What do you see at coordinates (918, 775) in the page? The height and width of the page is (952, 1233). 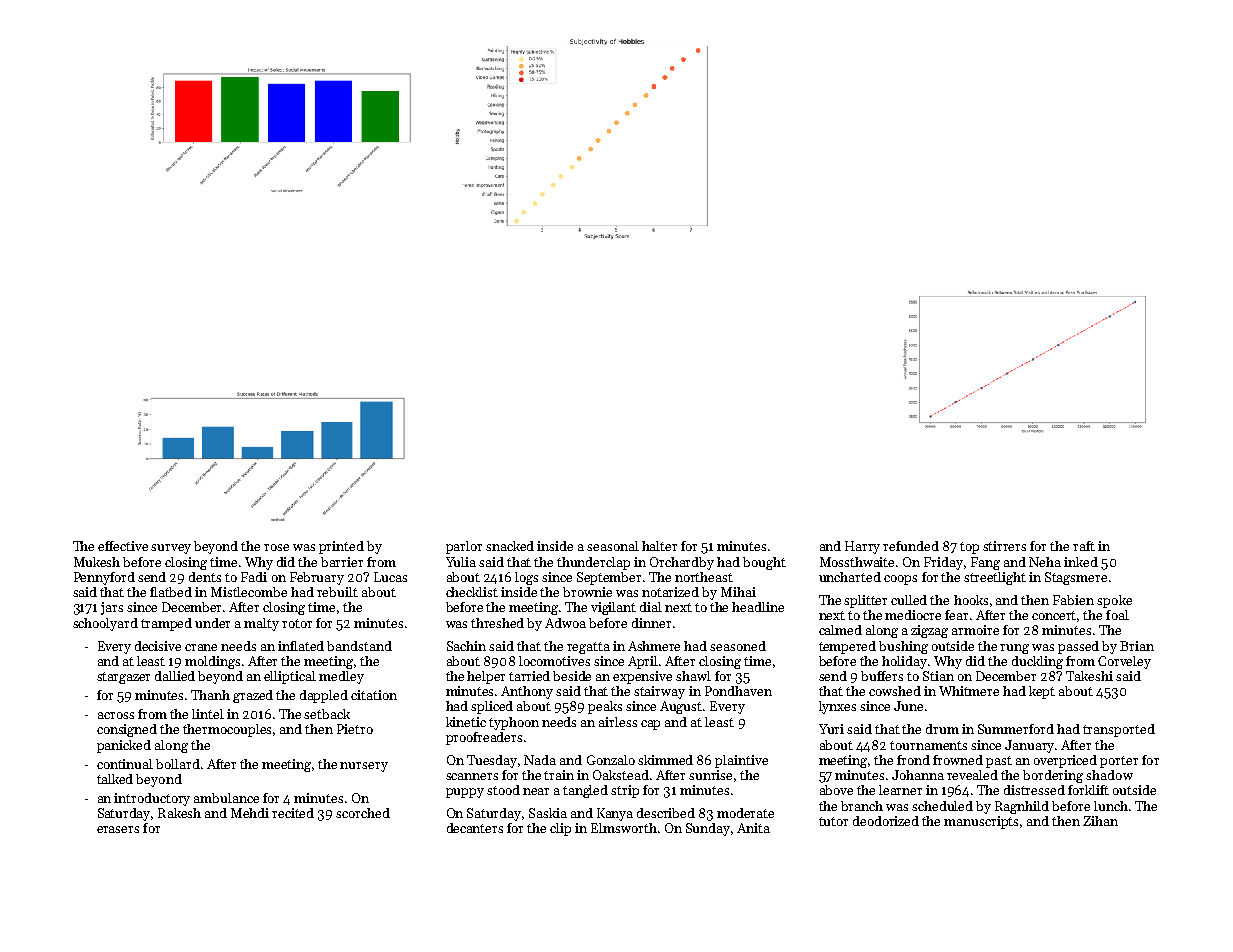 I see `Johanna` at bounding box center [918, 775].
